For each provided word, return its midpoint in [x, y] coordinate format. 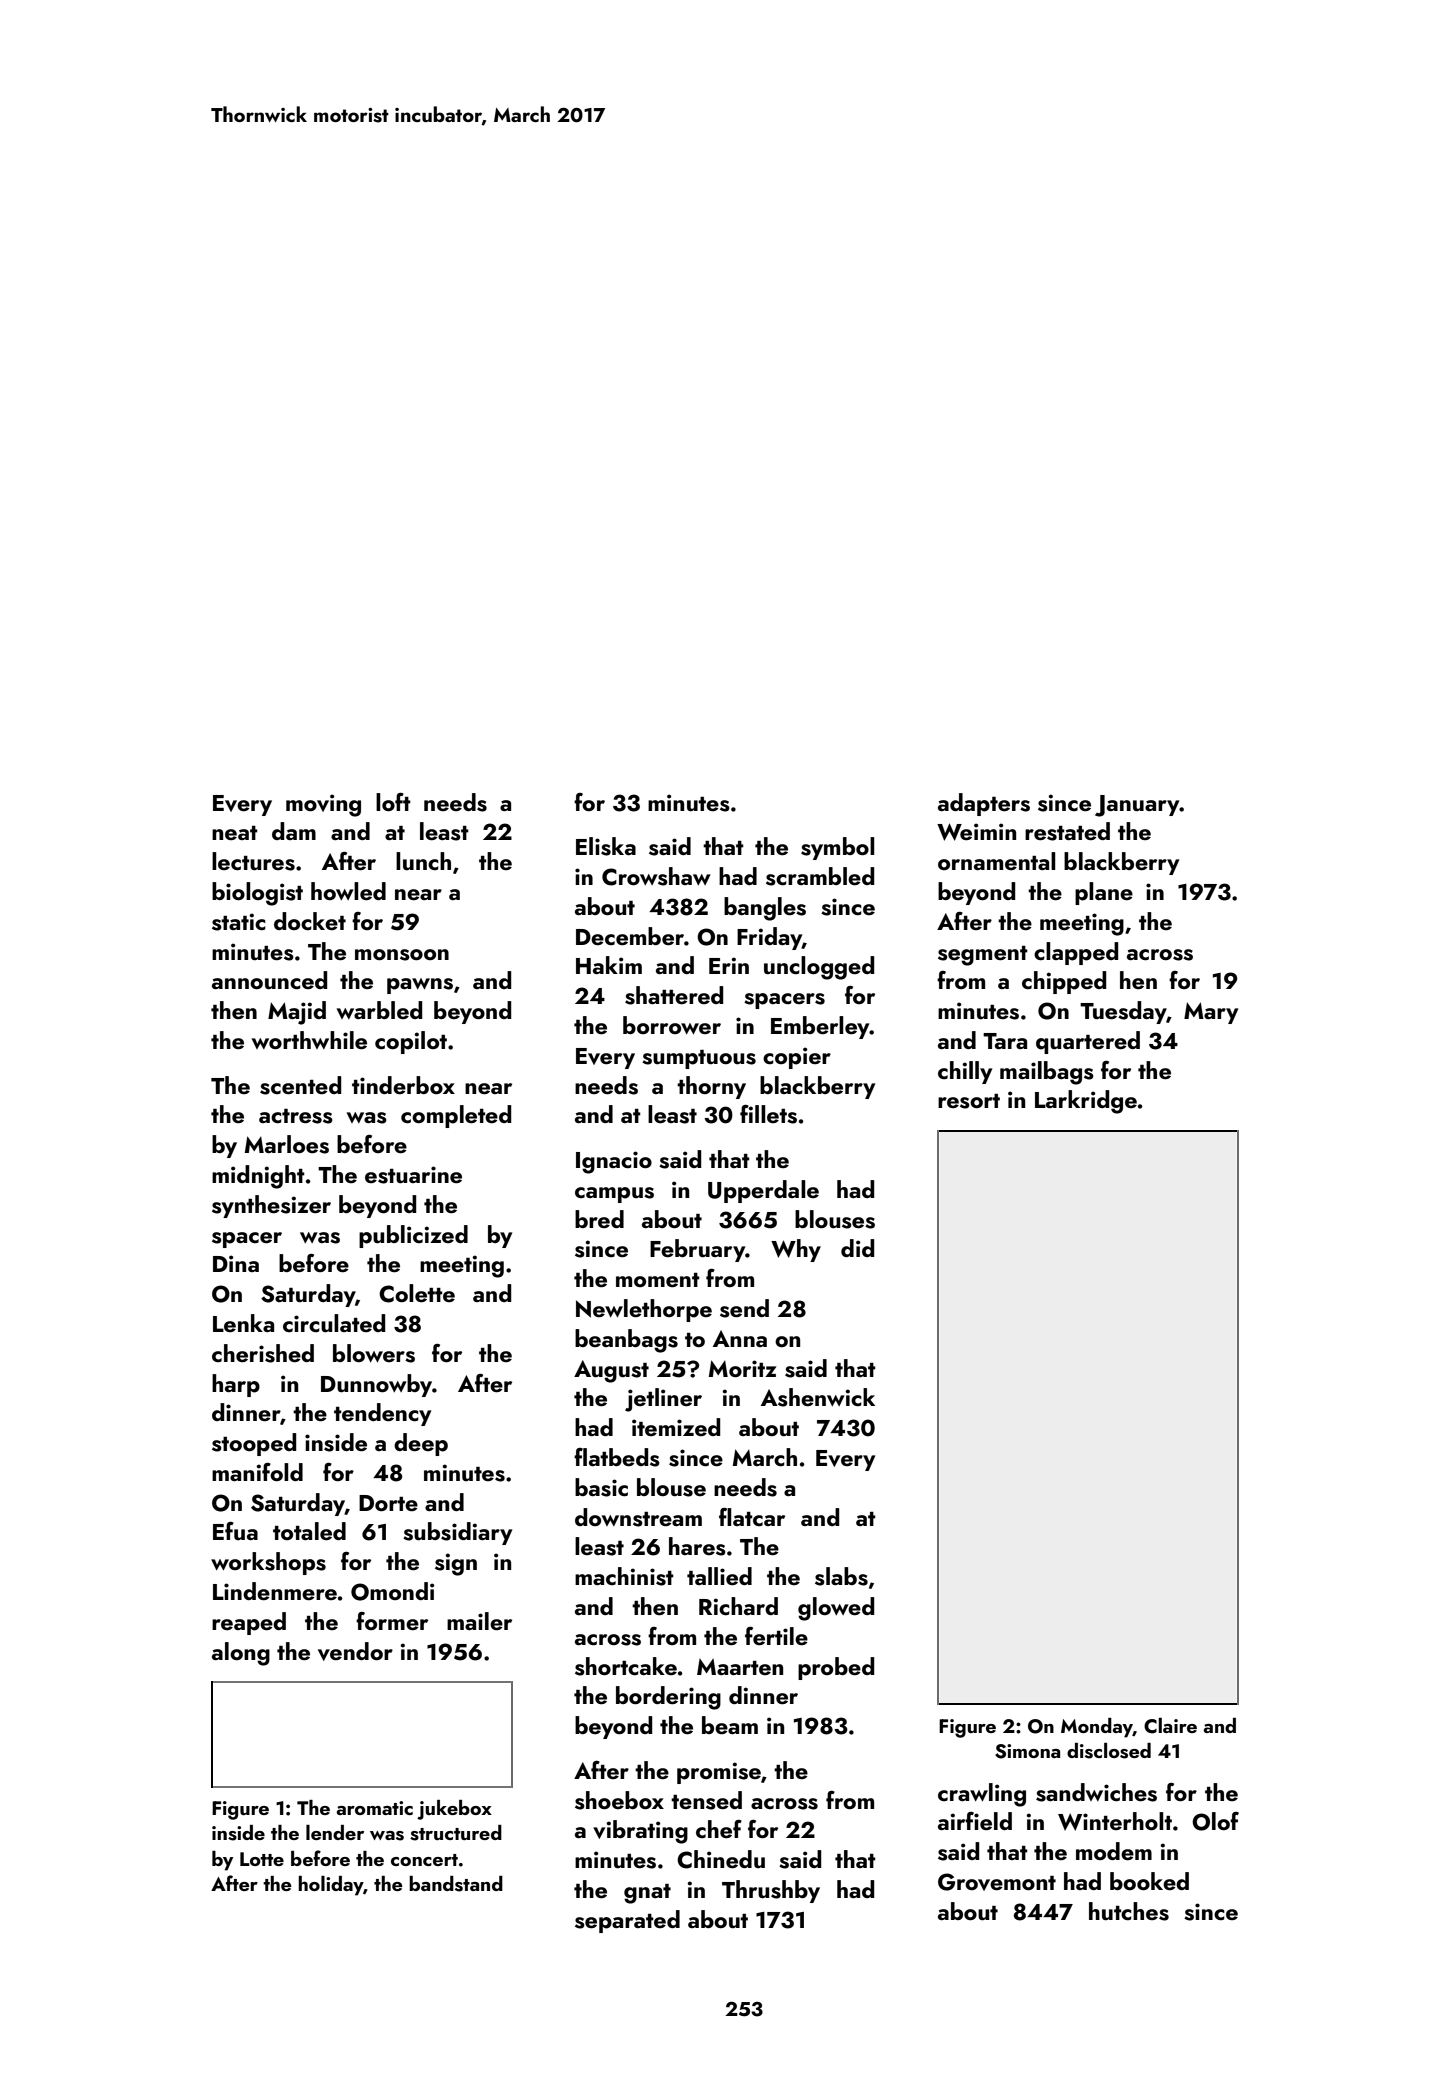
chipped [1064, 982]
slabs [841, 1576]
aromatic [374, 1808]
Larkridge [1086, 1102]
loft [393, 802]
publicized [413, 1236]
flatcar [752, 1517]
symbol [838, 848]
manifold [257, 1472]
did [857, 1248]
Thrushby [771, 1891]
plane [1104, 893]
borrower [672, 1025]
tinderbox [403, 1085]
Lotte [262, 1859]
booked [1149, 1881]
